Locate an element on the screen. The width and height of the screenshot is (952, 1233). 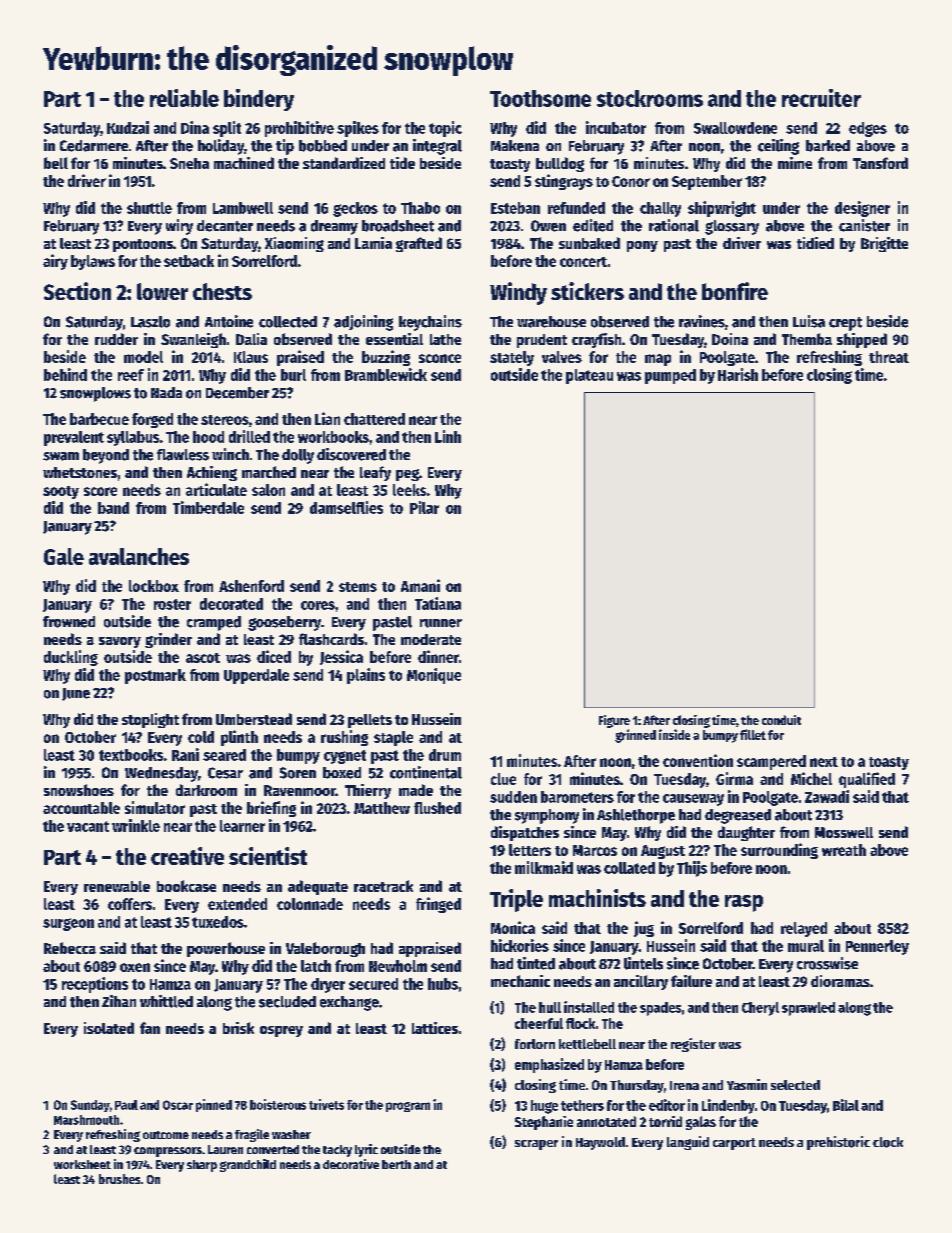
topic is located at coordinates (445, 129).
